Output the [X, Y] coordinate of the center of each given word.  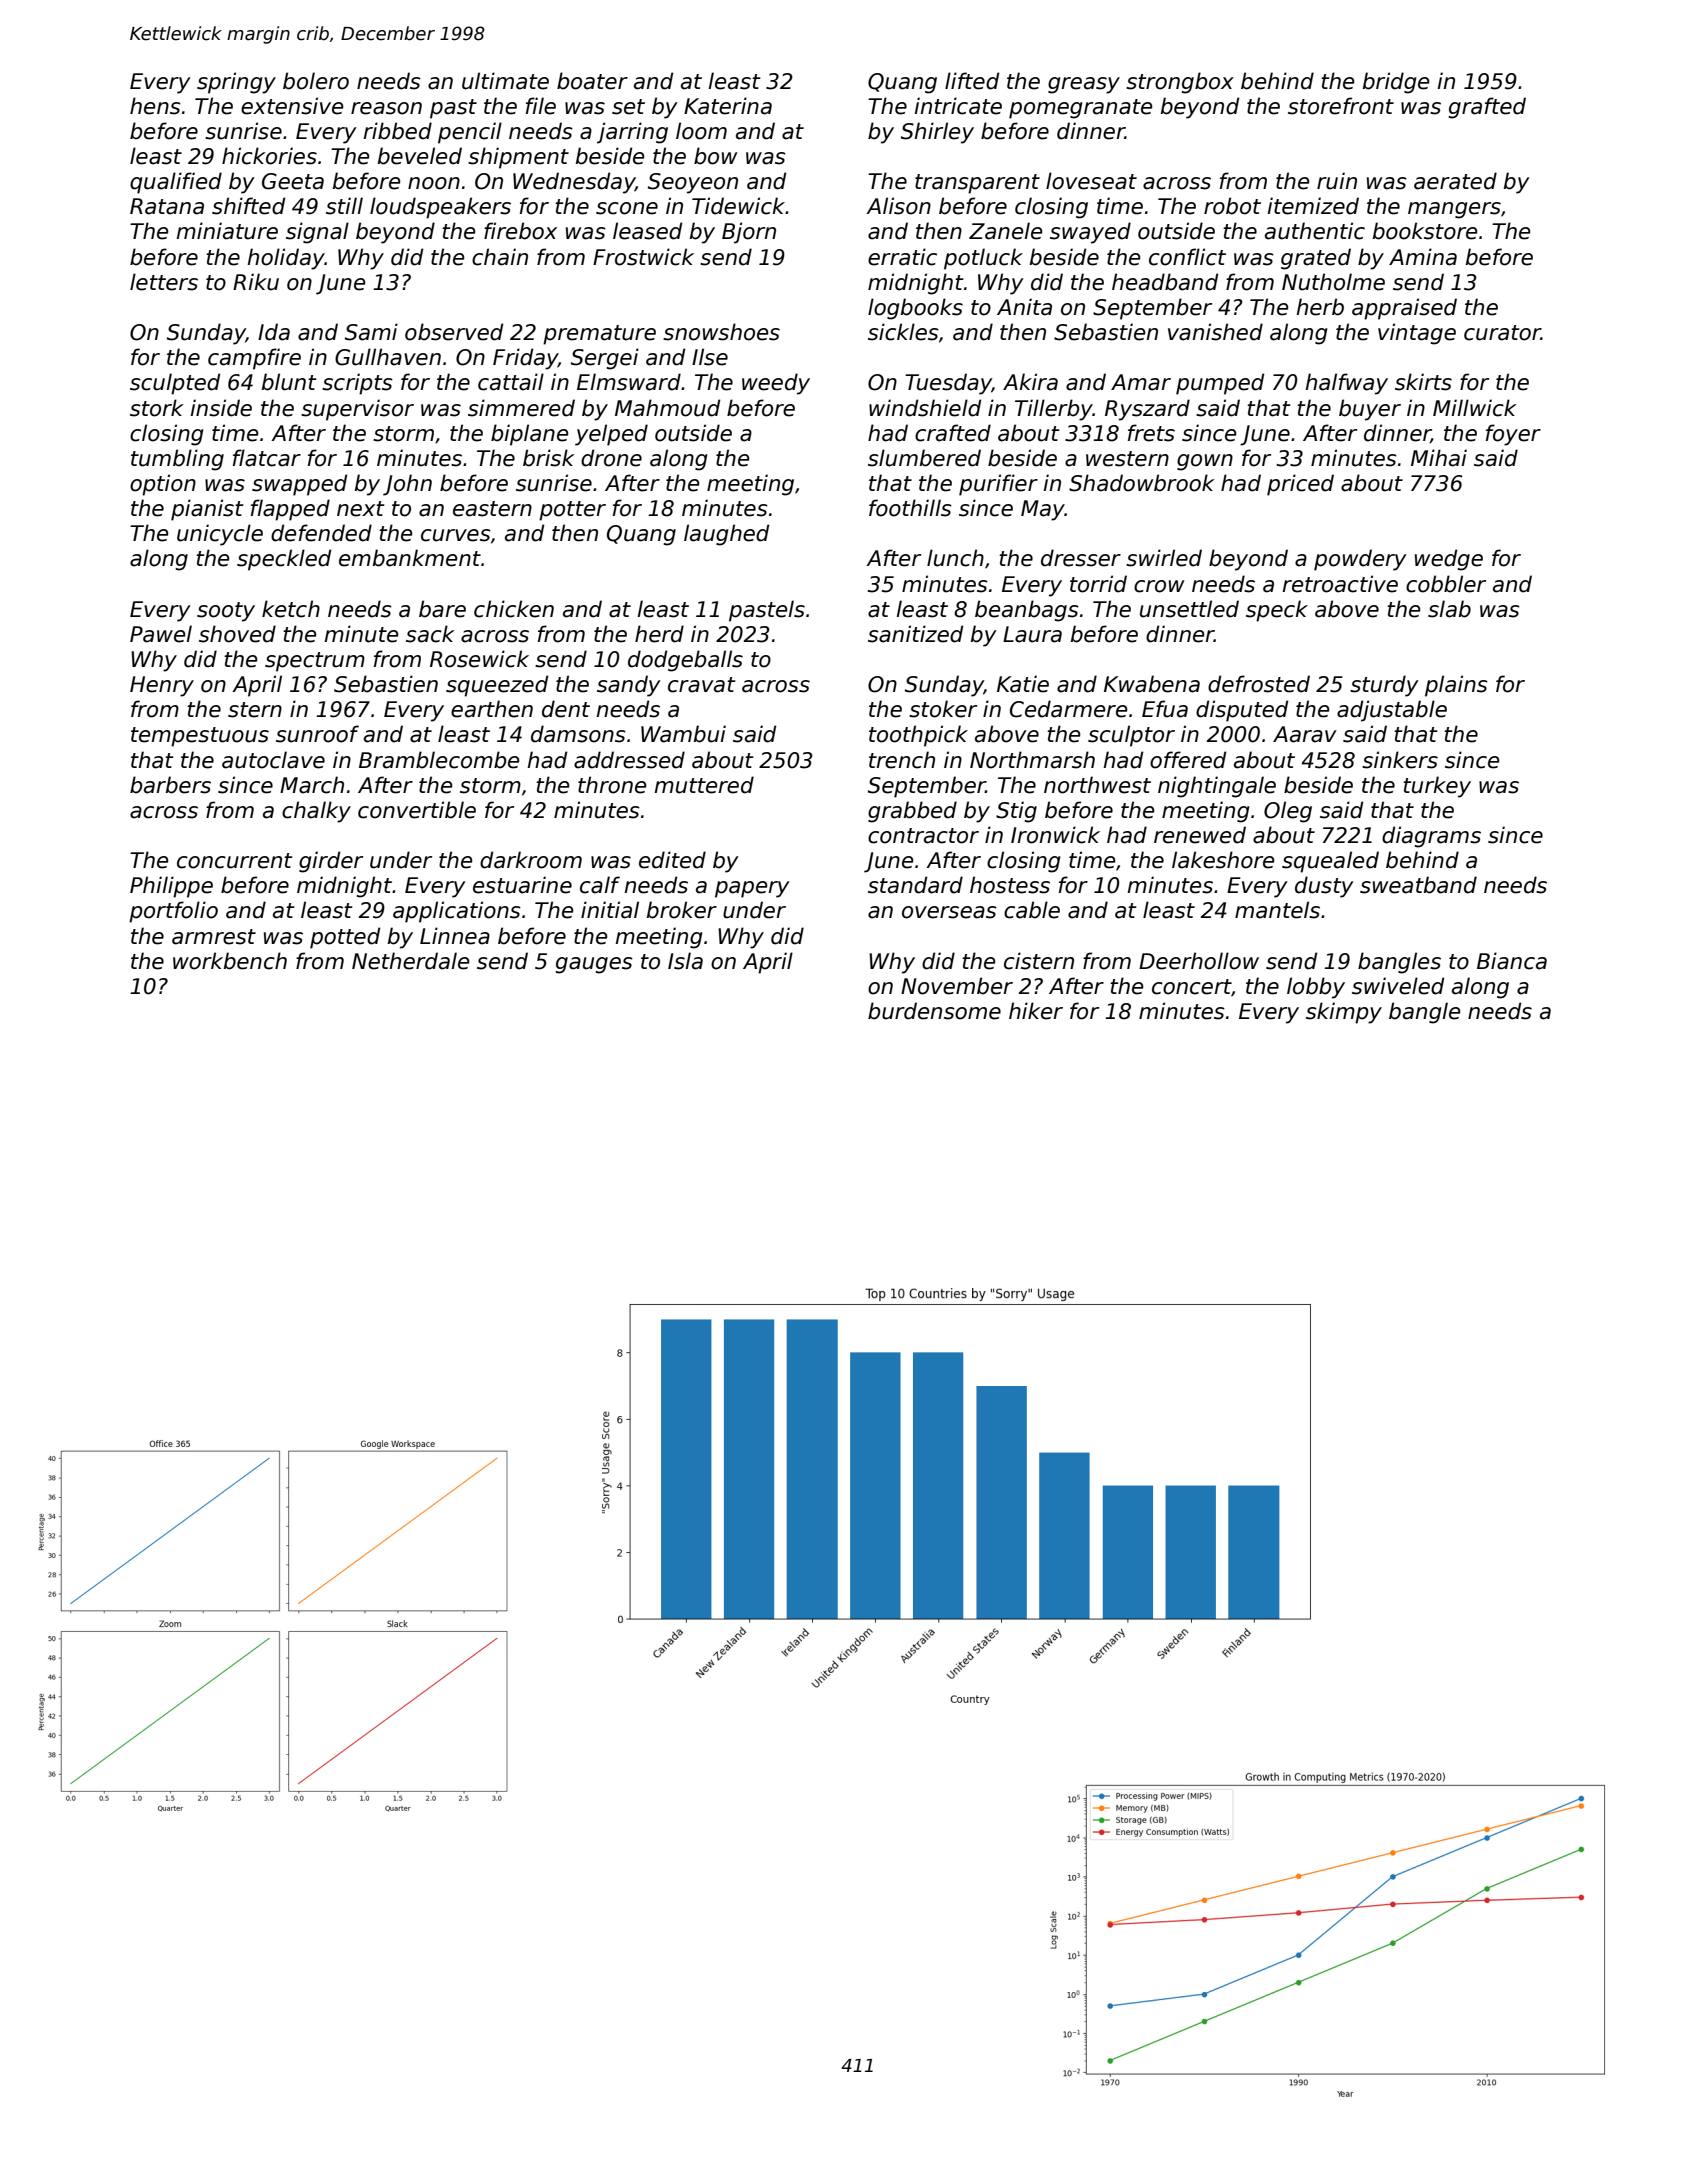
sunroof [317, 734]
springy [236, 83]
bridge [1396, 83]
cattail [511, 382]
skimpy [1344, 1013]
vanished [1215, 332]
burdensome [934, 1011]
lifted [972, 81]
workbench [230, 961]
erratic [902, 257]
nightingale [1217, 787]
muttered [704, 785]
